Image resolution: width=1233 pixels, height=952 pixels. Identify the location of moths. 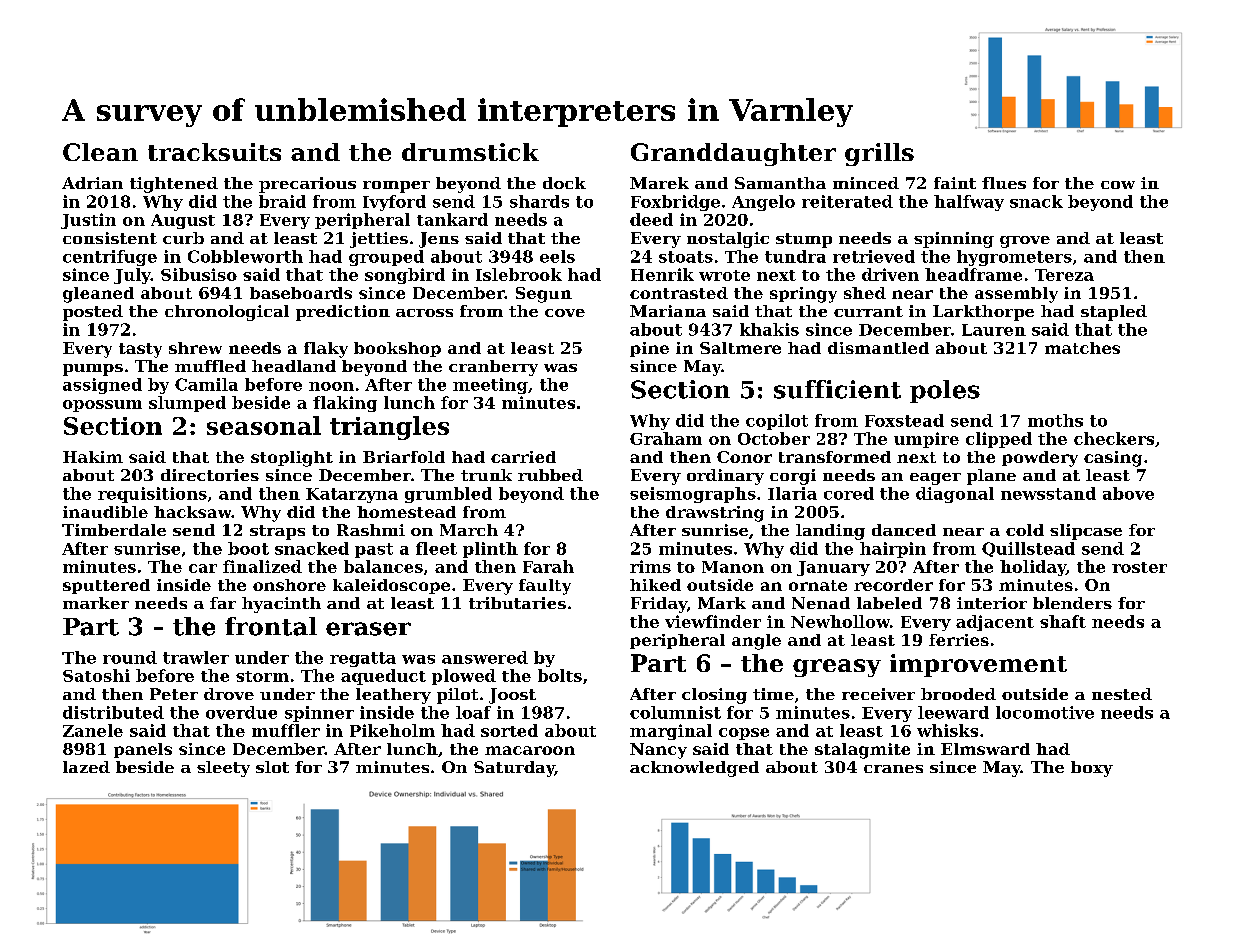
(1055, 420).
